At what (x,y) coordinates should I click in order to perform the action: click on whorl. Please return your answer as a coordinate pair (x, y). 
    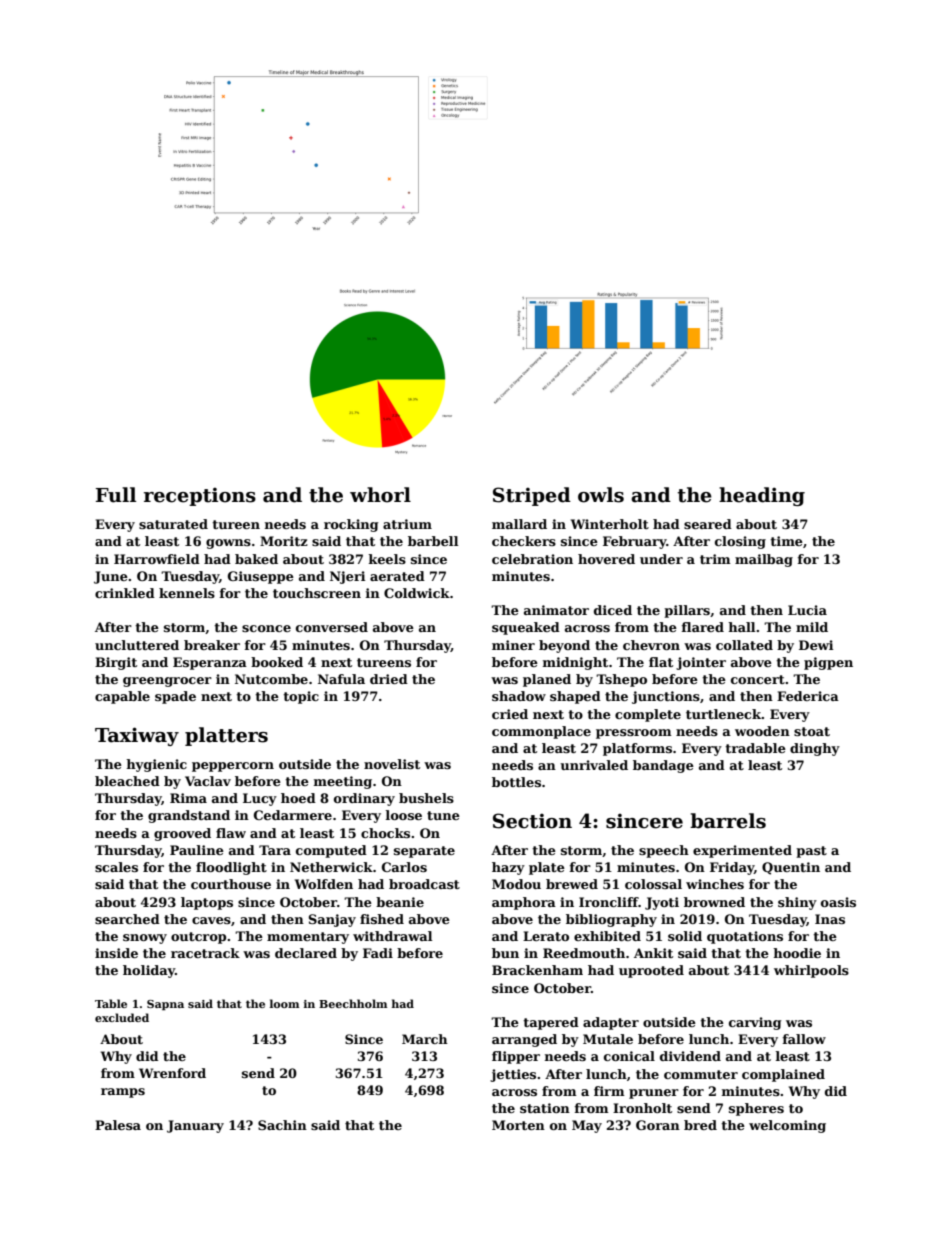
    Looking at the image, I should click on (380, 495).
